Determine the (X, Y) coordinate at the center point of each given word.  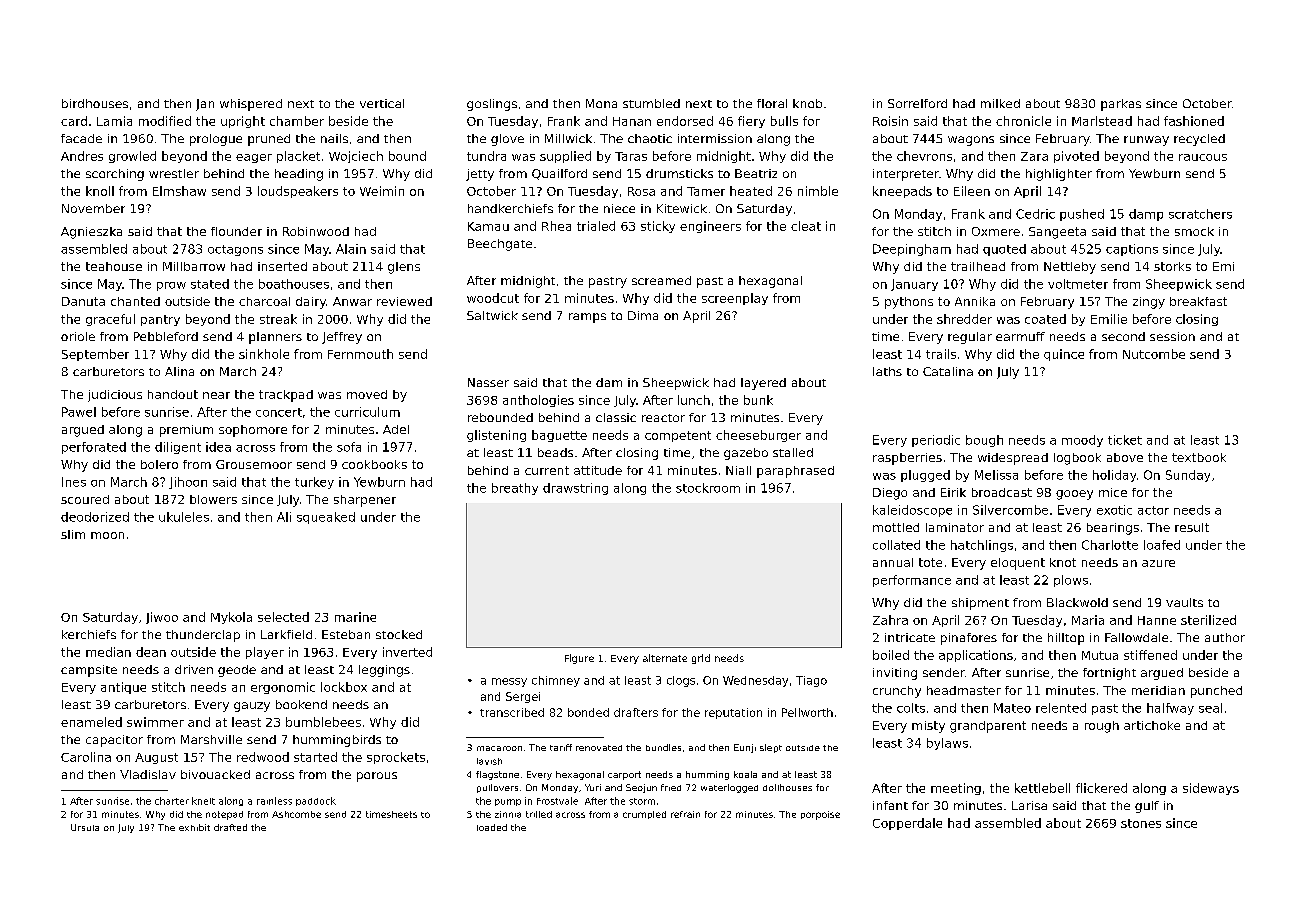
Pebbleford (166, 336)
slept (771, 748)
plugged (925, 476)
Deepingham (912, 250)
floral (772, 103)
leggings (384, 671)
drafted (230, 827)
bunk (758, 400)
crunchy (897, 692)
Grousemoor (254, 464)
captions (1132, 250)
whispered (251, 105)
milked (1000, 103)
